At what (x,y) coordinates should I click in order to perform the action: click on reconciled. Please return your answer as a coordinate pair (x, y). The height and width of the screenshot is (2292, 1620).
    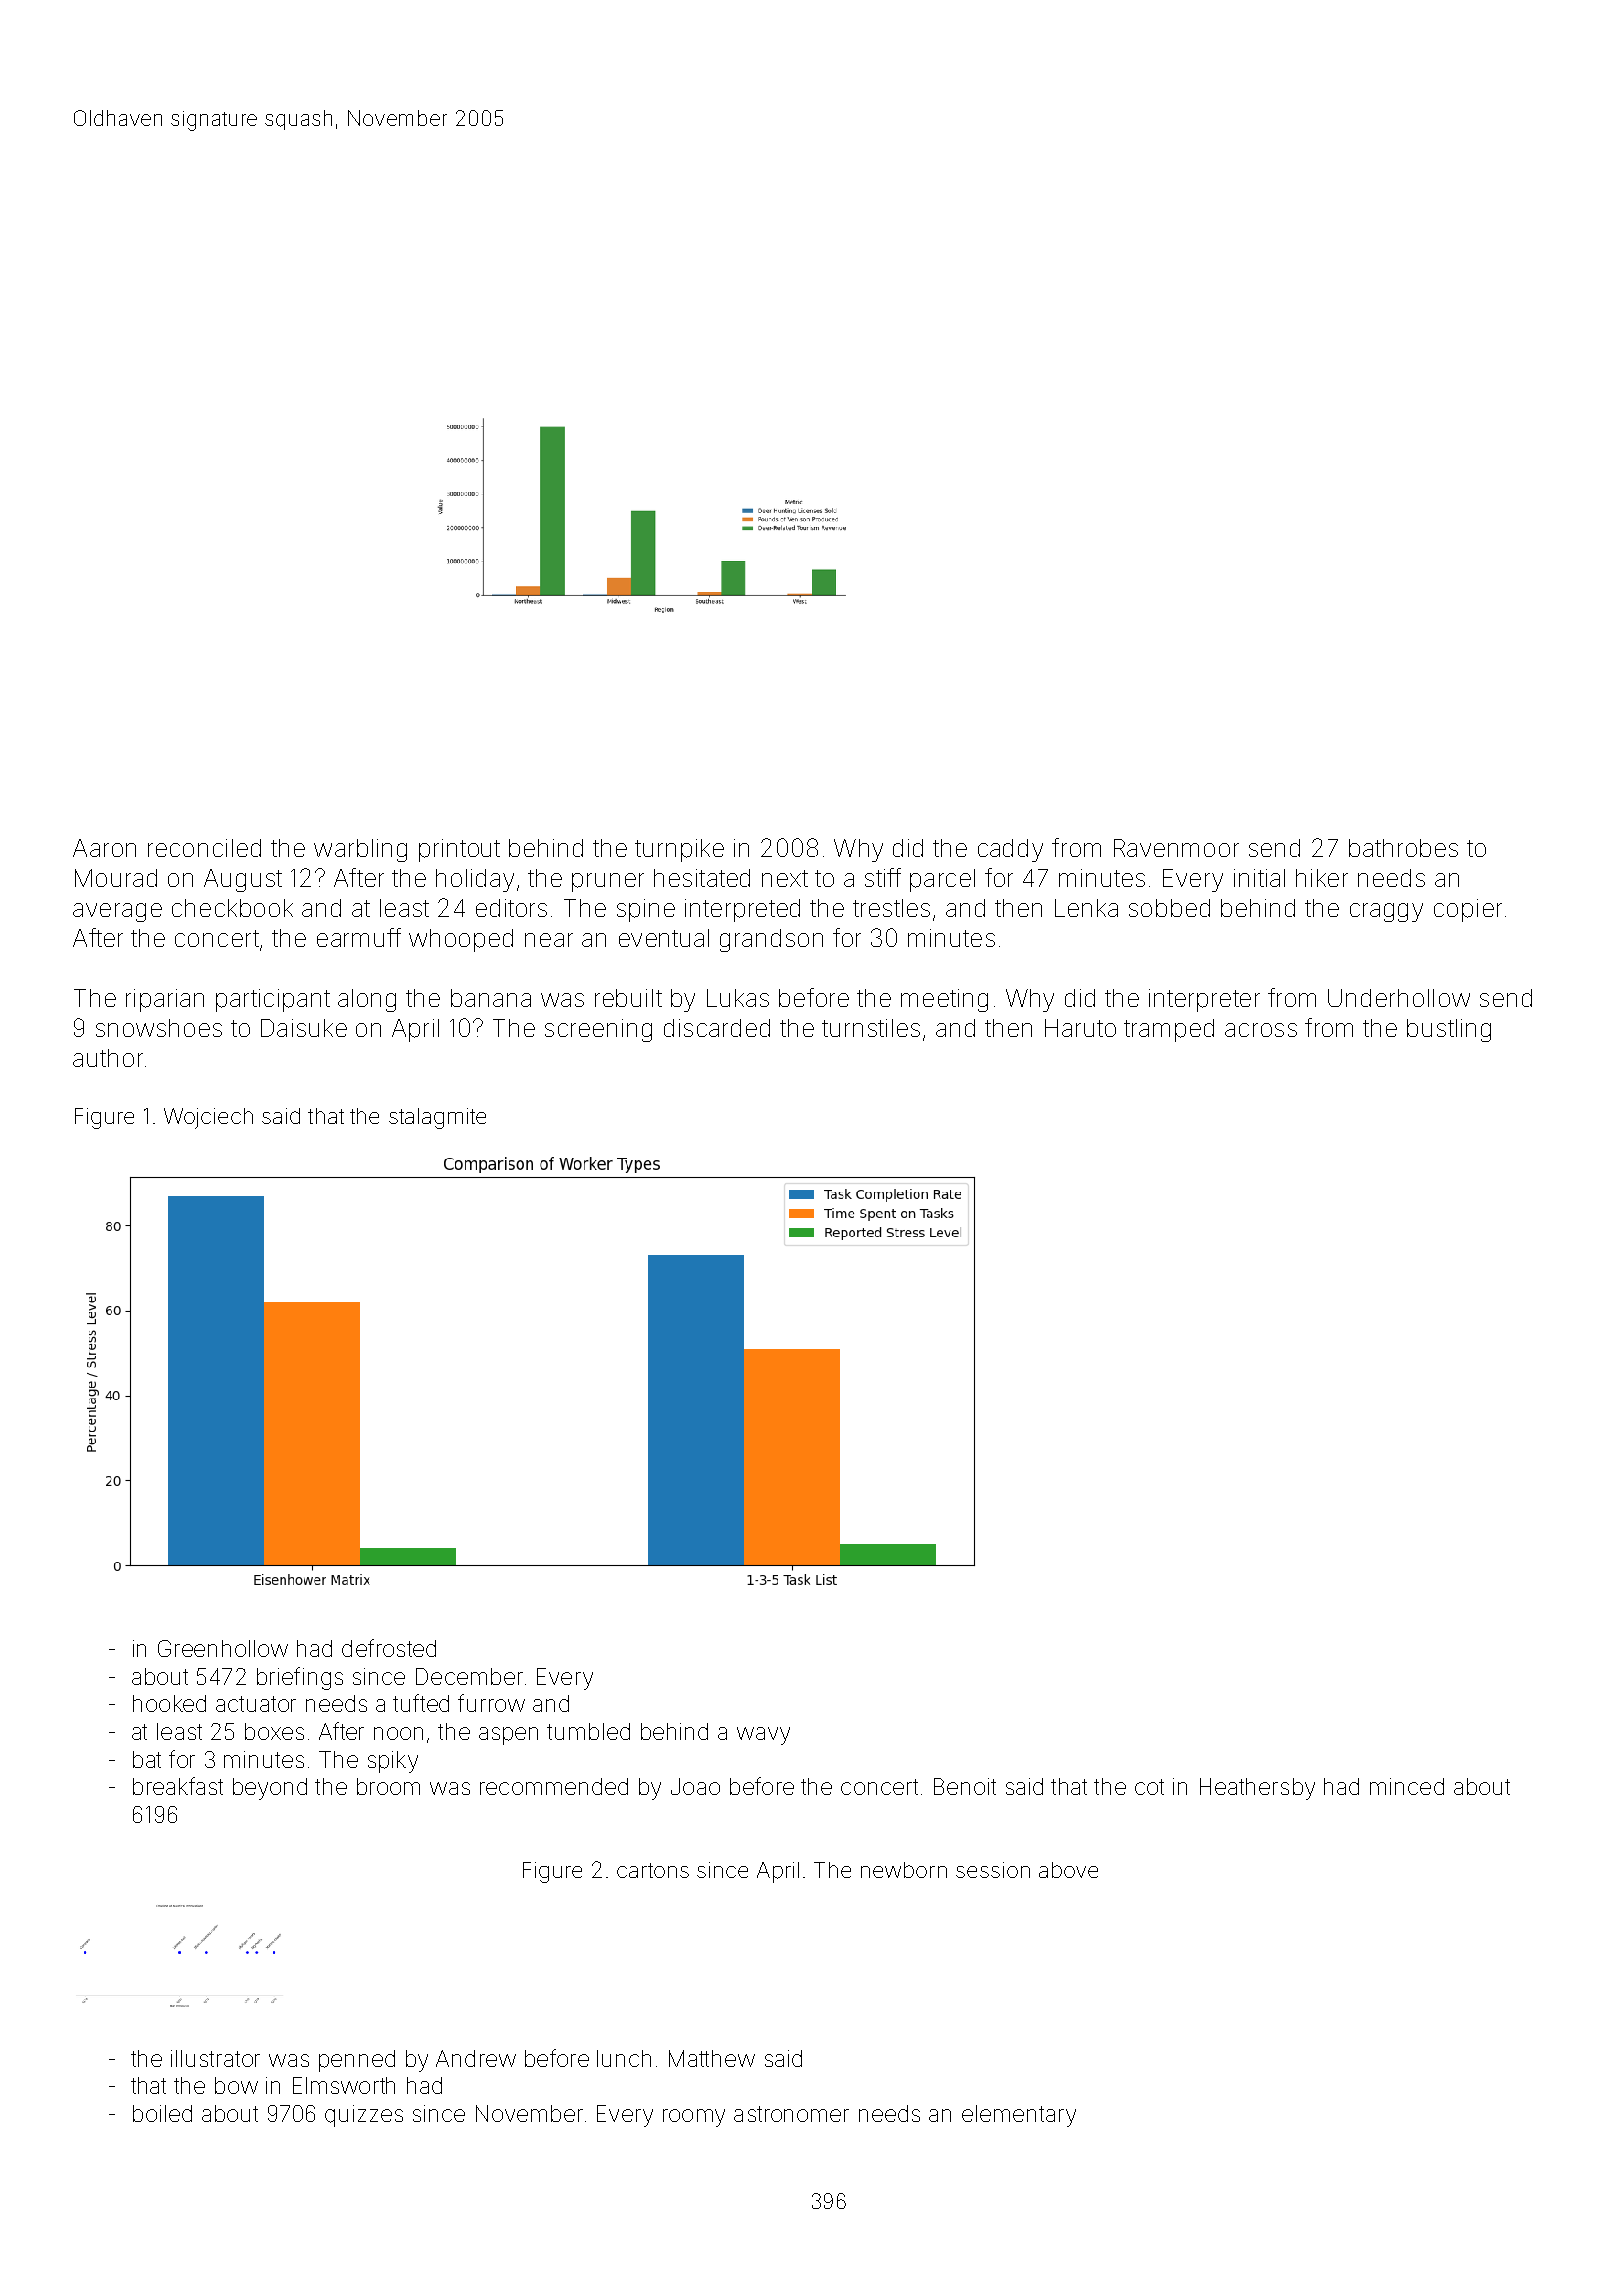
    Looking at the image, I should click on (204, 848).
